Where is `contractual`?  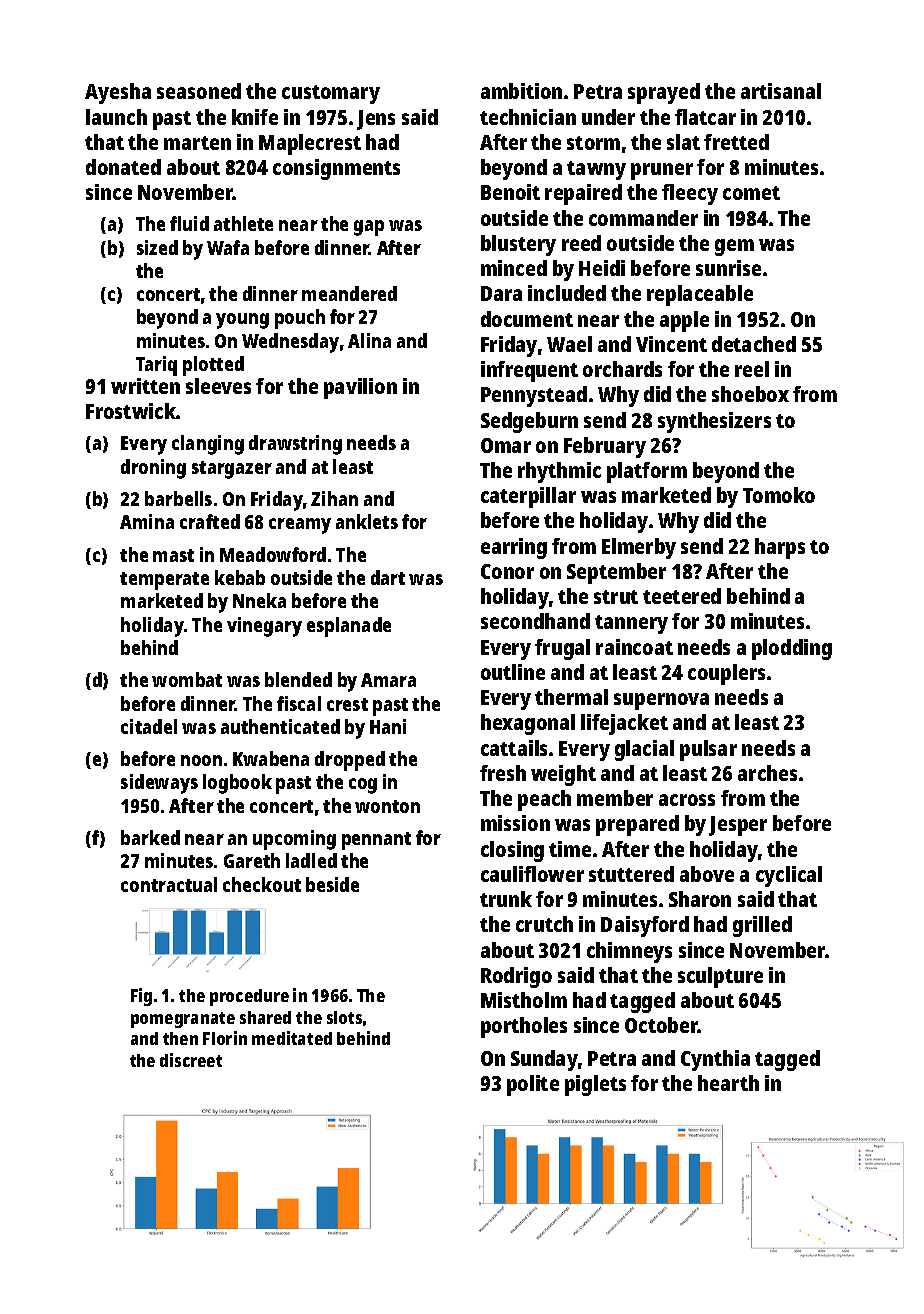
contractual is located at coordinates (169, 884).
